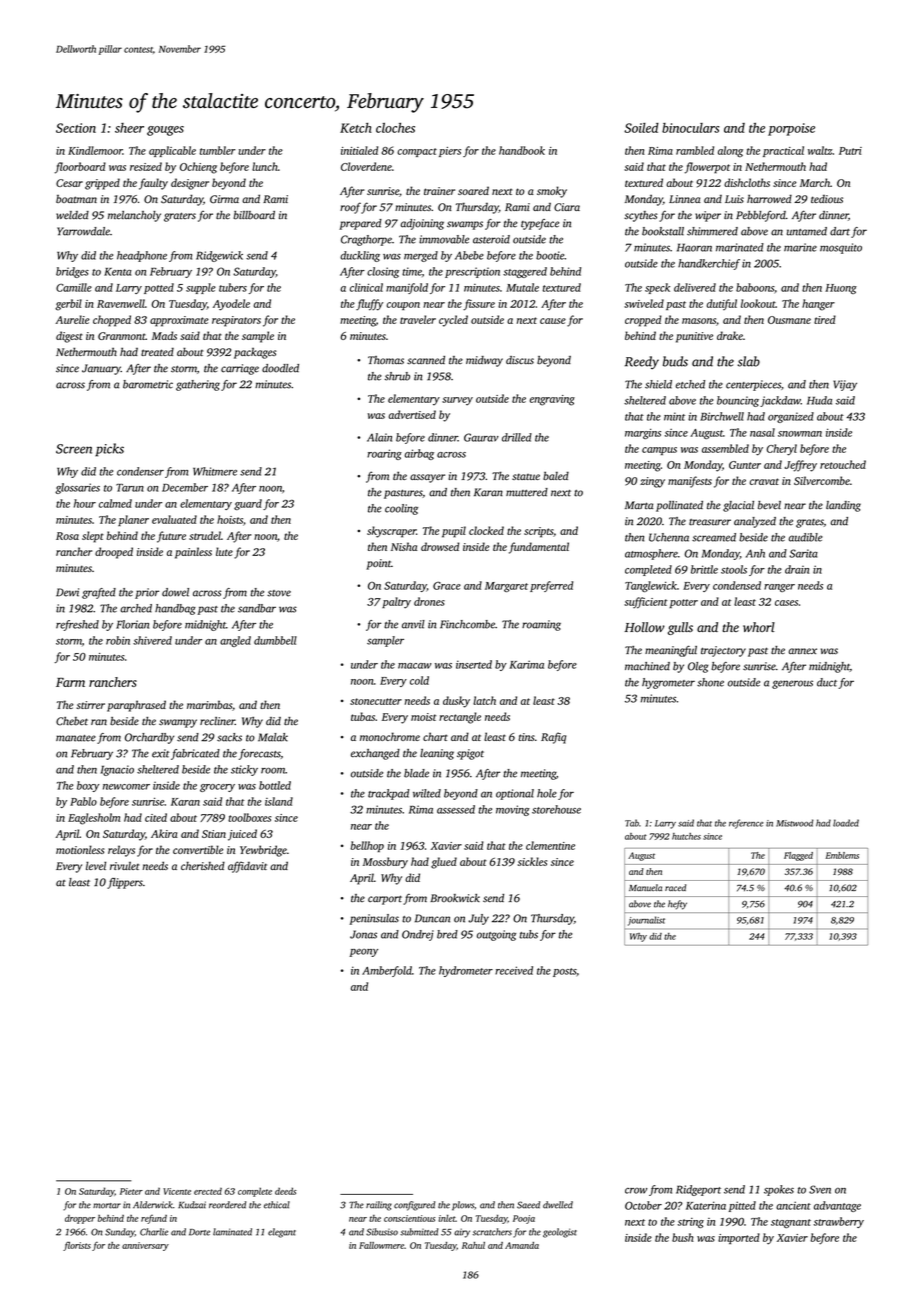 The height and width of the image is (1308, 924). I want to click on soared, so click(473, 190).
